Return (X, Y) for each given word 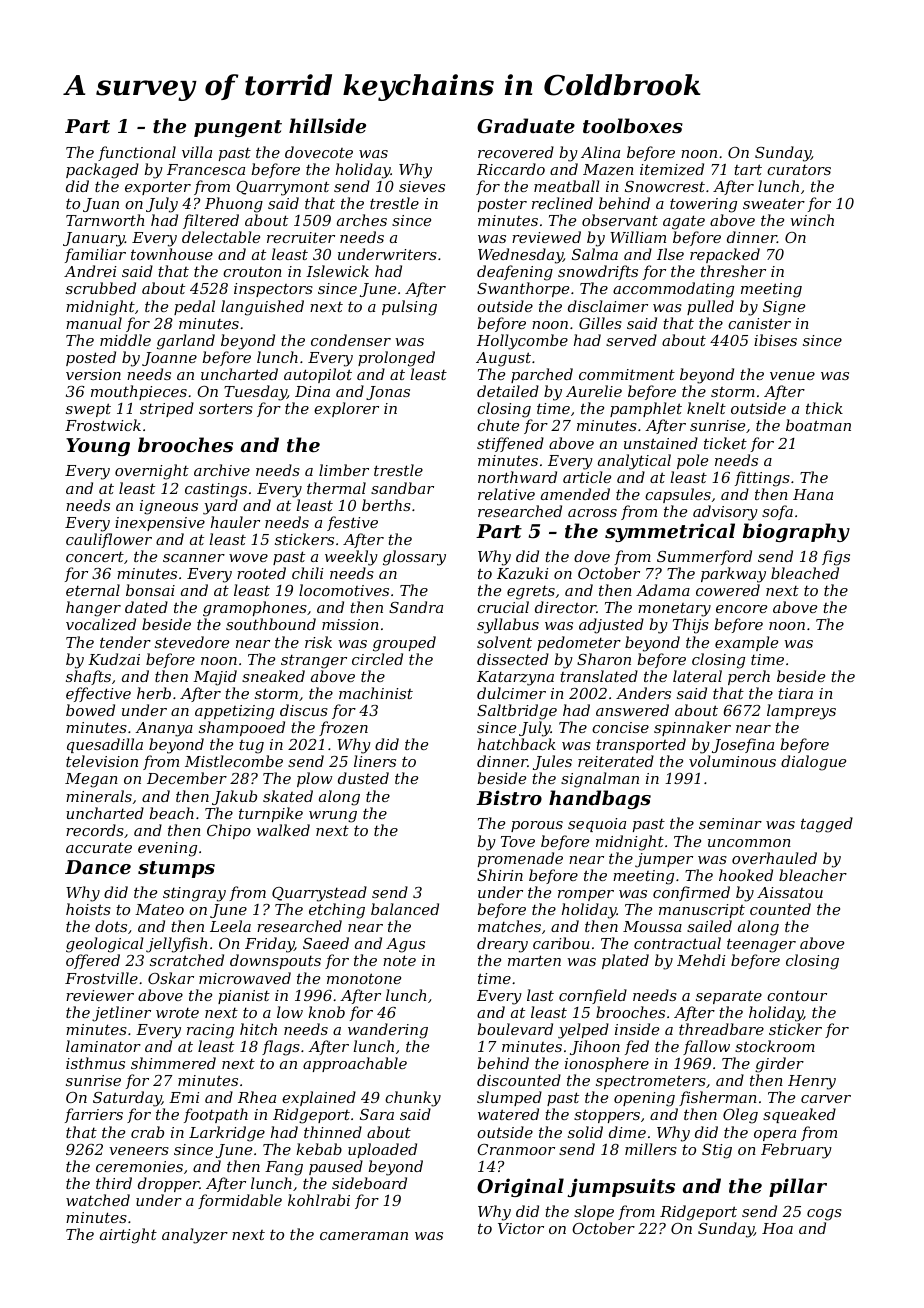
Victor (521, 1228)
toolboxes (633, 126)
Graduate (526, 126)
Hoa (777, 1228)
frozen (343, 728)
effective (98, 694)
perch (749, 677)
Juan (101, 205)
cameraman (364, 1236)
